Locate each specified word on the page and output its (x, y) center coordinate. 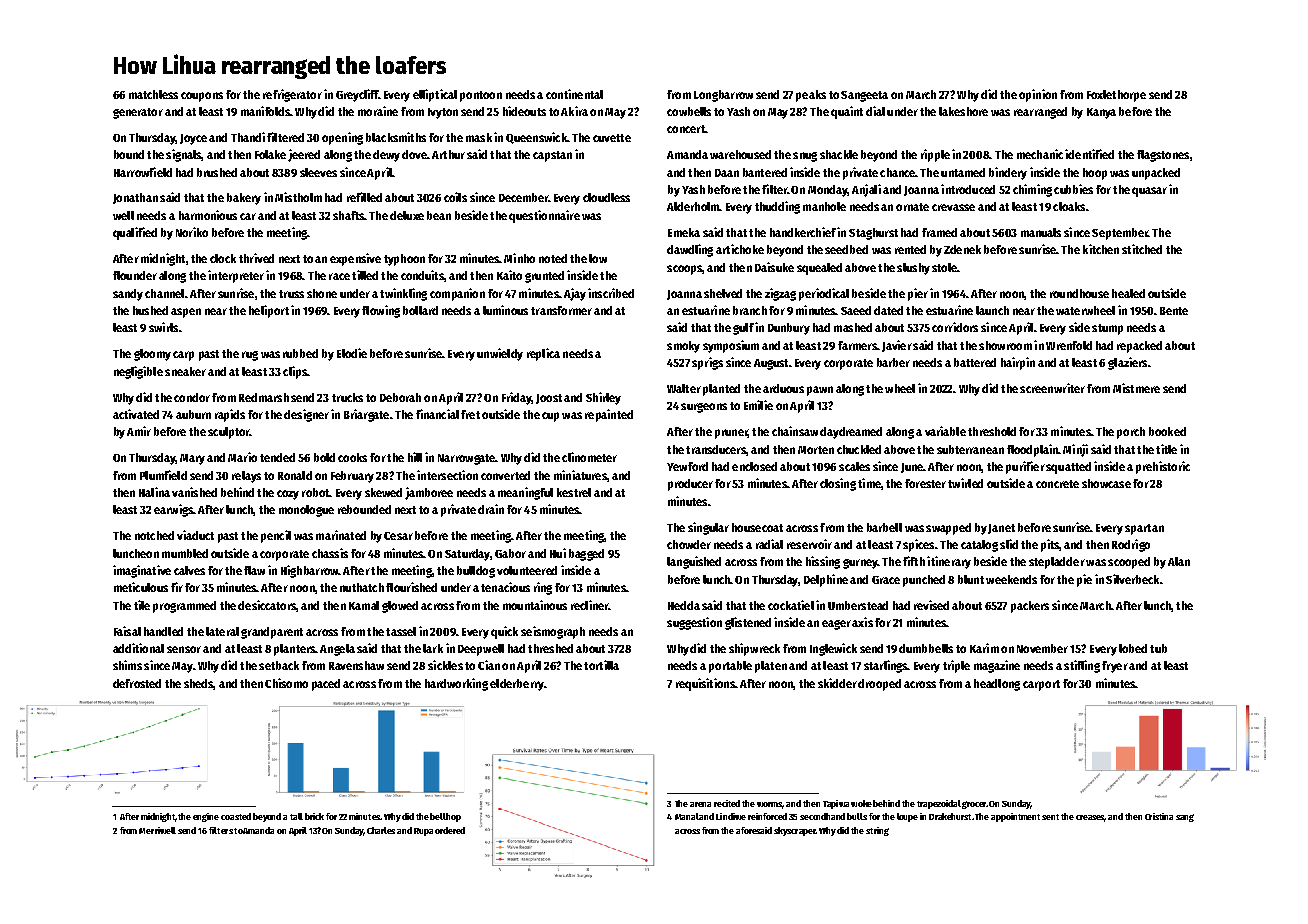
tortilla (601, 665)
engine (206, 817)
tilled (365, 275)
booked (1167, 431)
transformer (561, 310)
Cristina (1159, 816)
